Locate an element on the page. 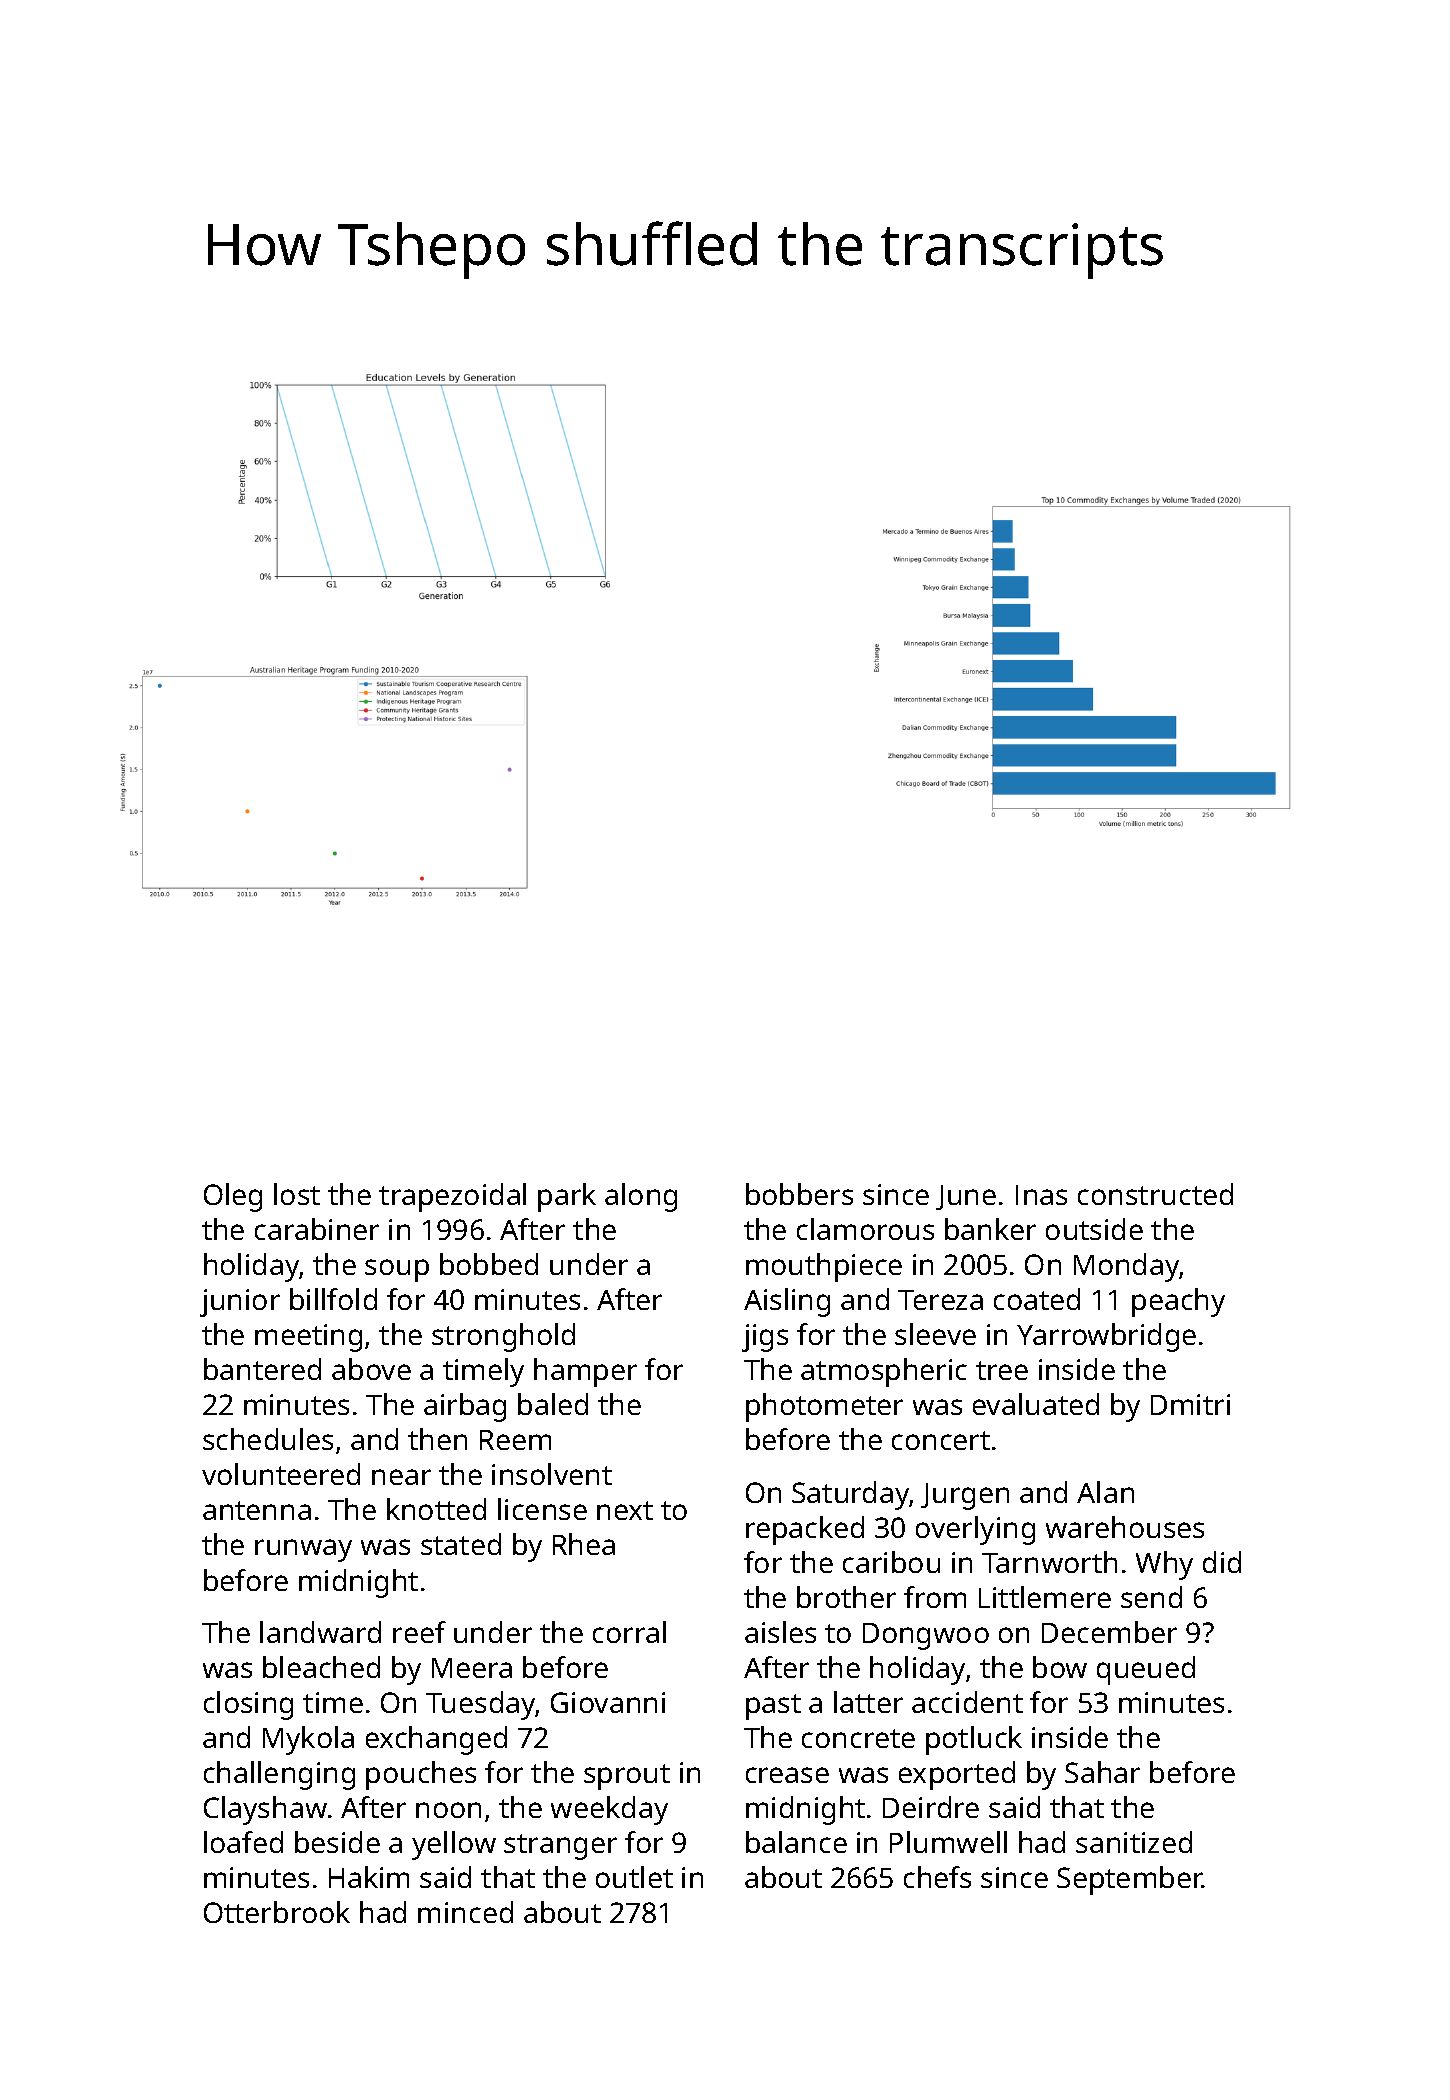 Image resolution: width=1450 pixels, height=2100 pixels. Yarrowbridge is located at coordinates (1106, 1337).
